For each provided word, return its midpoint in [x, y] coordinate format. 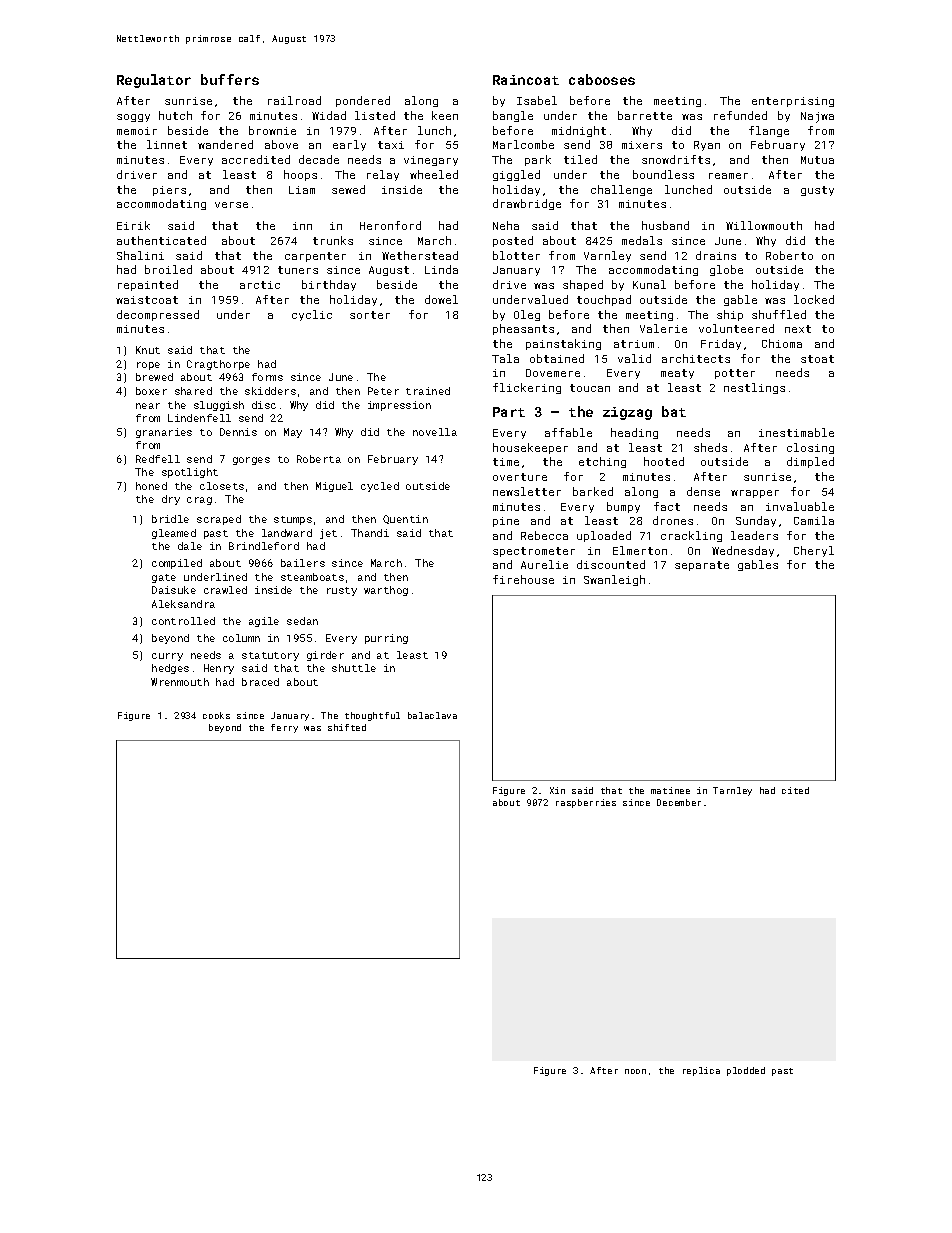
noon [635, 1071]
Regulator [154, 81]
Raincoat [526, 80]
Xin [557, 790]
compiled [177, 564]
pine [506, 522]
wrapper [755, 494]
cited [795, 790]
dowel [441, 299]
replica [701, 1071]
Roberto [789, 255]
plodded [746, 1071]
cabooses [602, 79]
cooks [216, 715]
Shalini [140, 255]
